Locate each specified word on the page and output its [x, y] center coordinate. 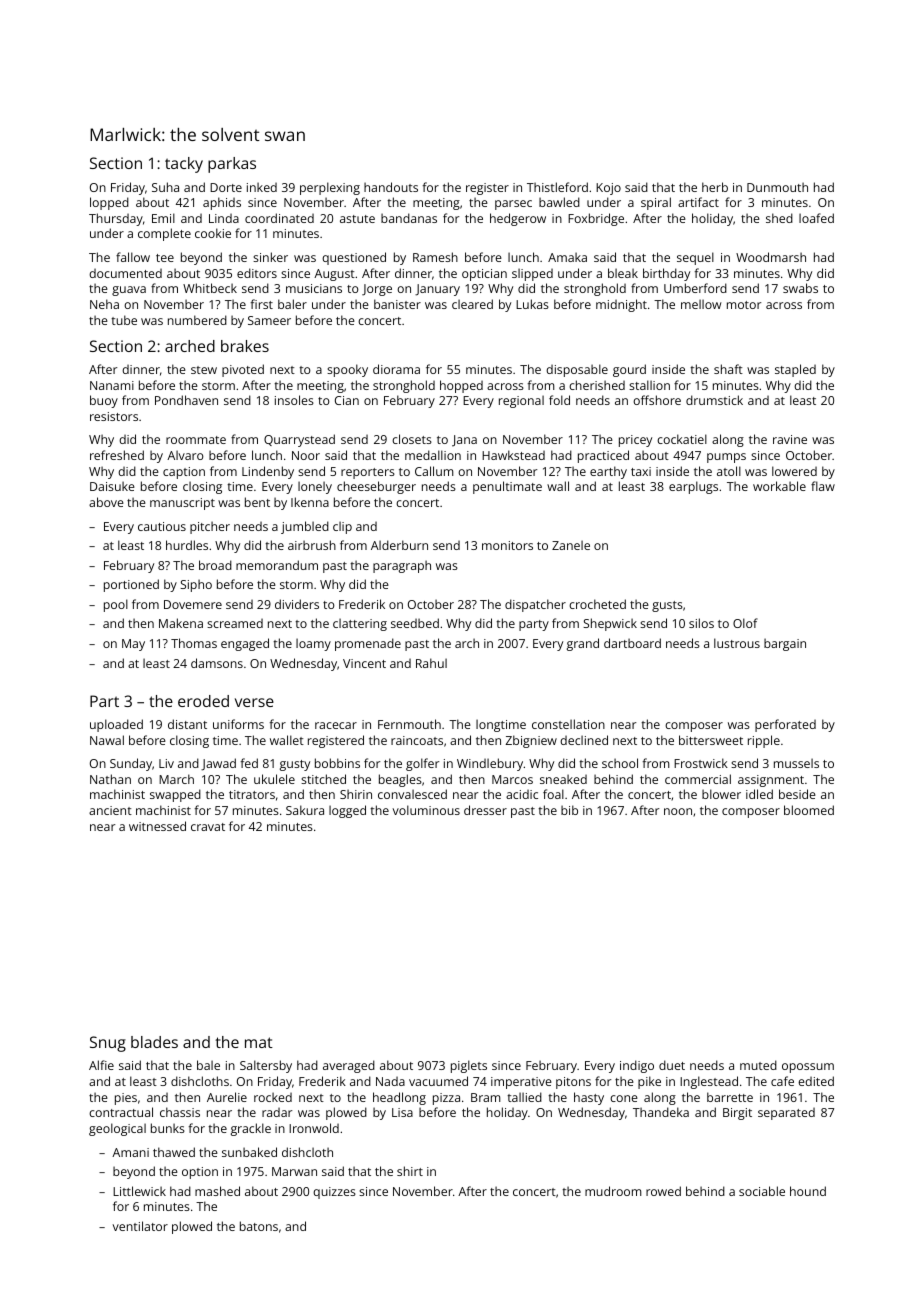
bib [569, 810]
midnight [621, 305]
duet [672, 1065]
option [200, 1173]
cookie [213, 233]
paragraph [402, 566]
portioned [131, 585]
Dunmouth [777, 187]
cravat [208, 827]
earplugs [693, 487]
